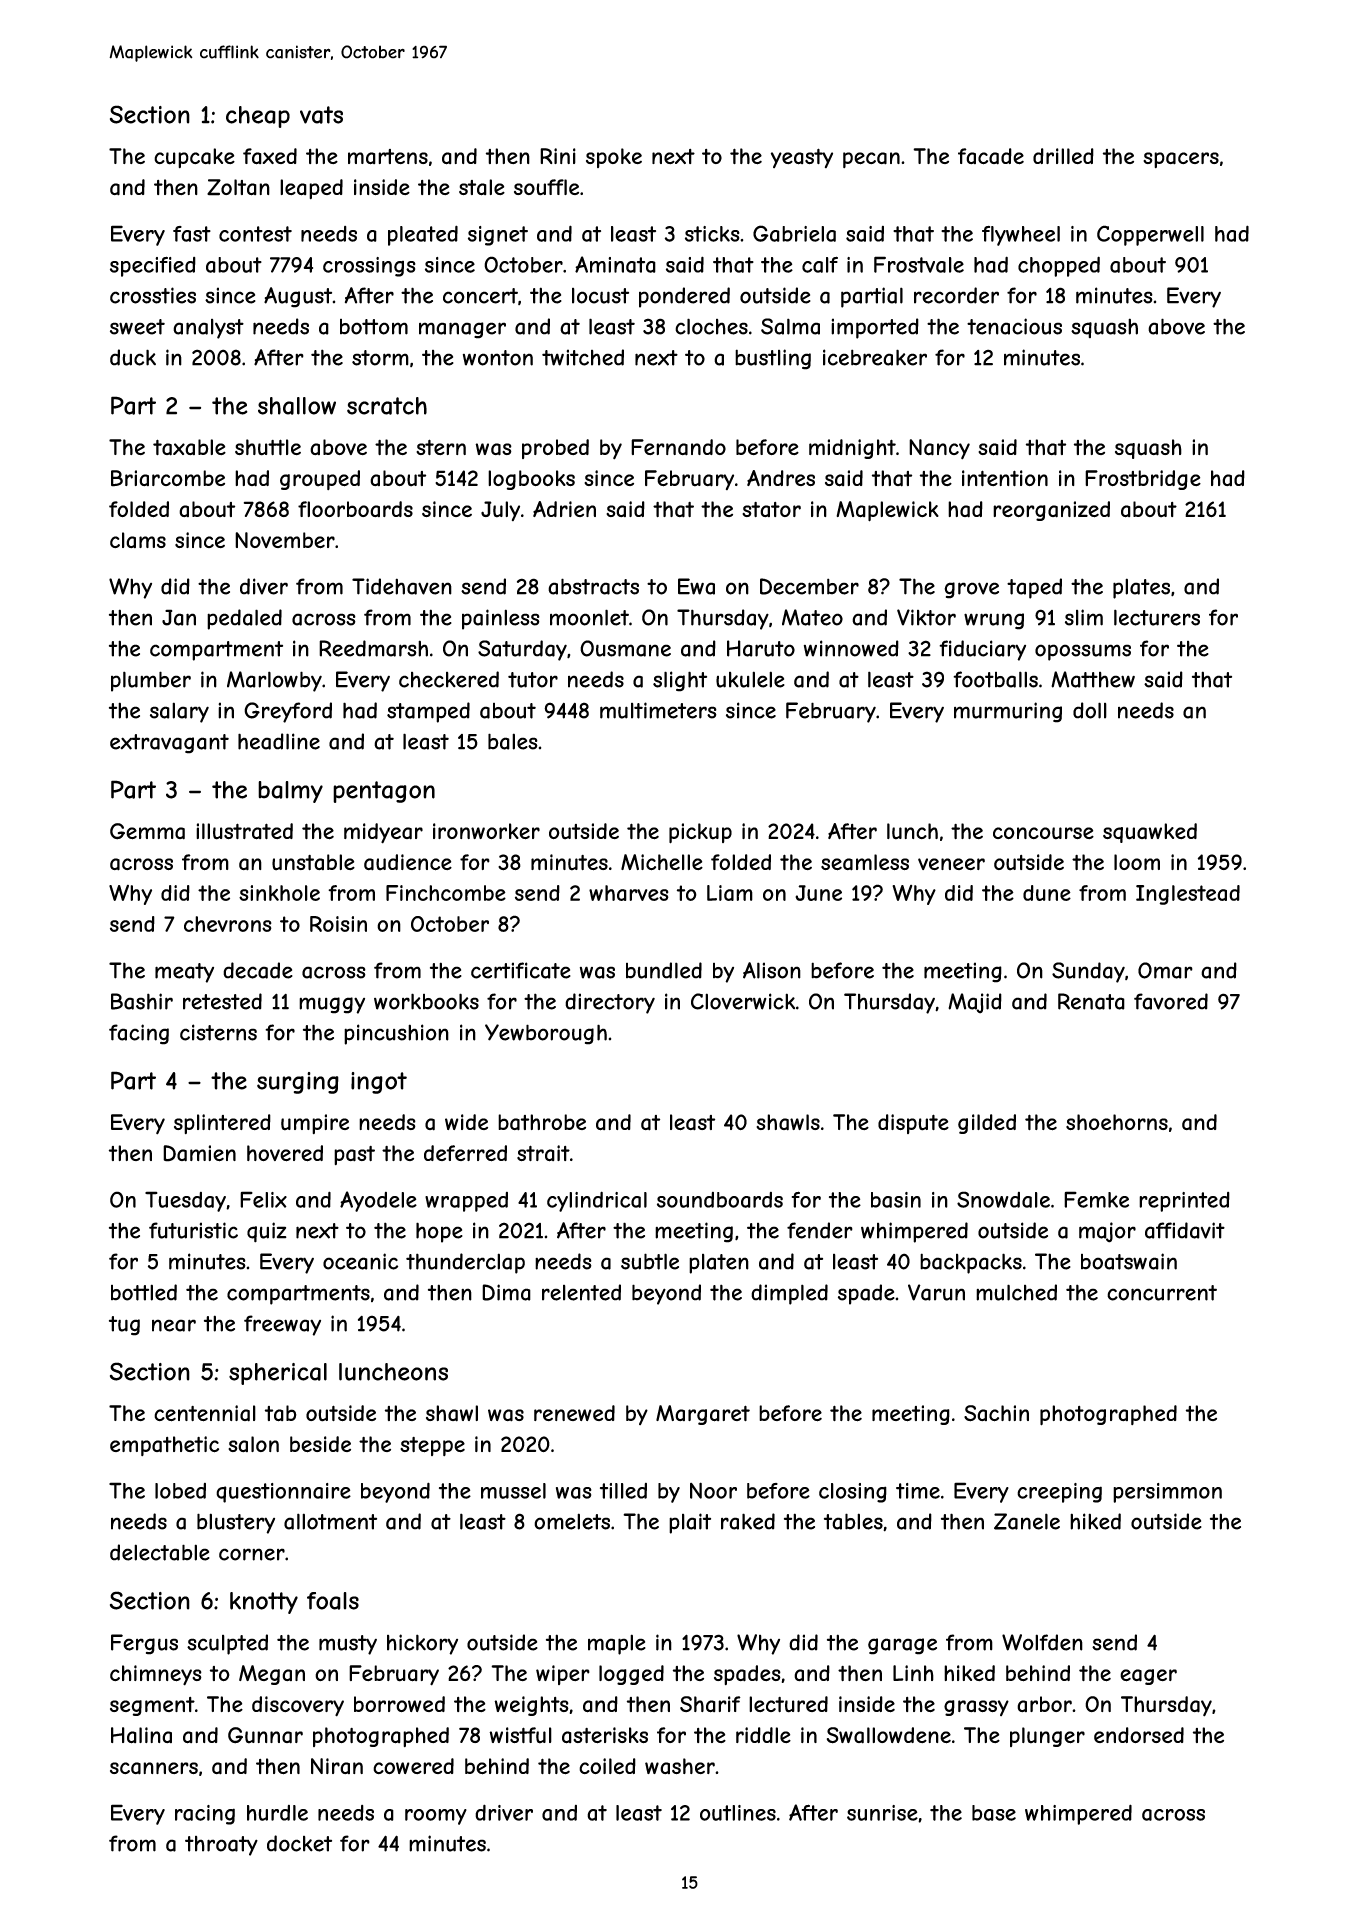 The height and width of the screenshot is (1926, 1362). I want to click on dune, so click(1047, 893).
